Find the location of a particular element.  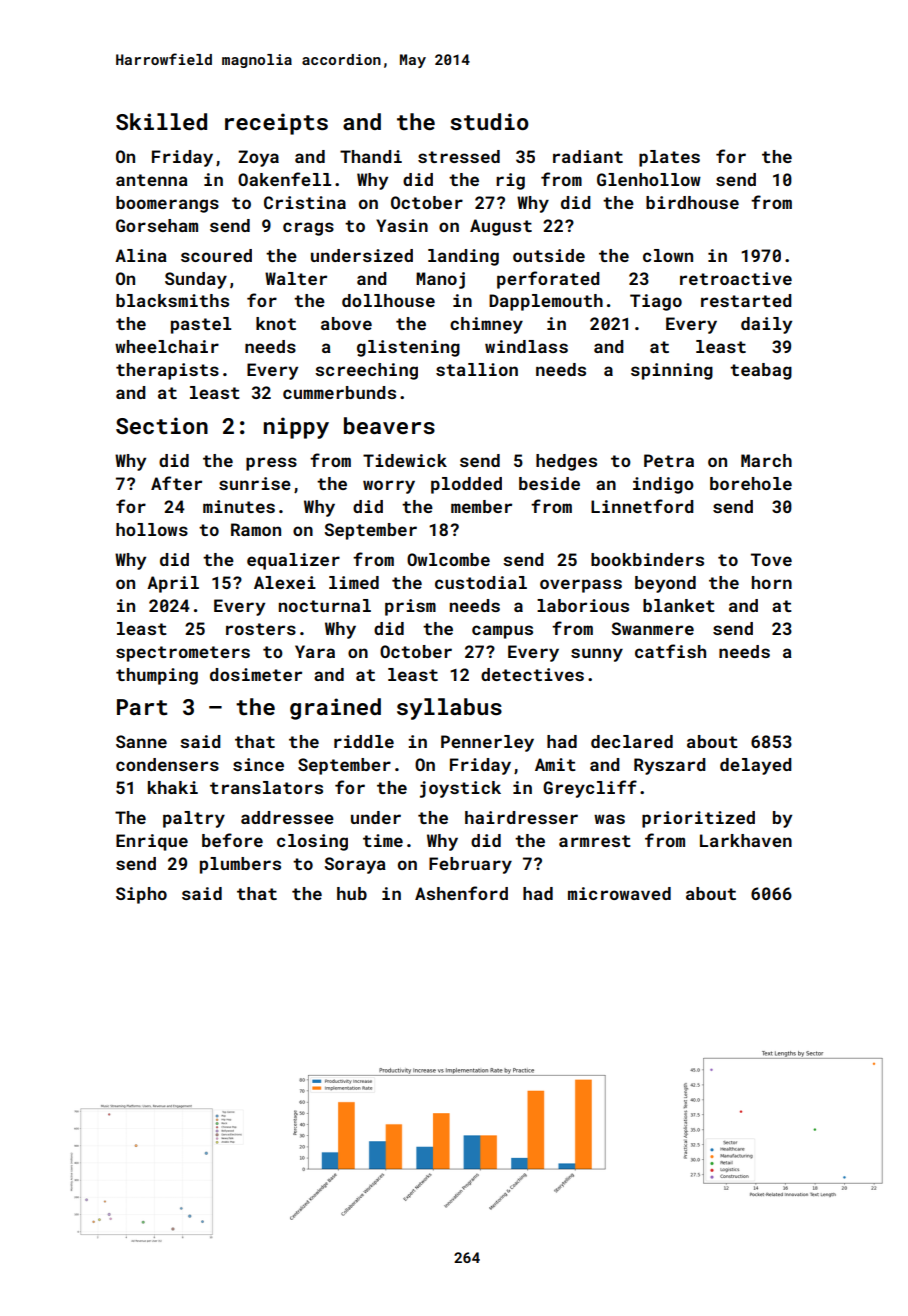

before is located at coordinates (232, 840).
